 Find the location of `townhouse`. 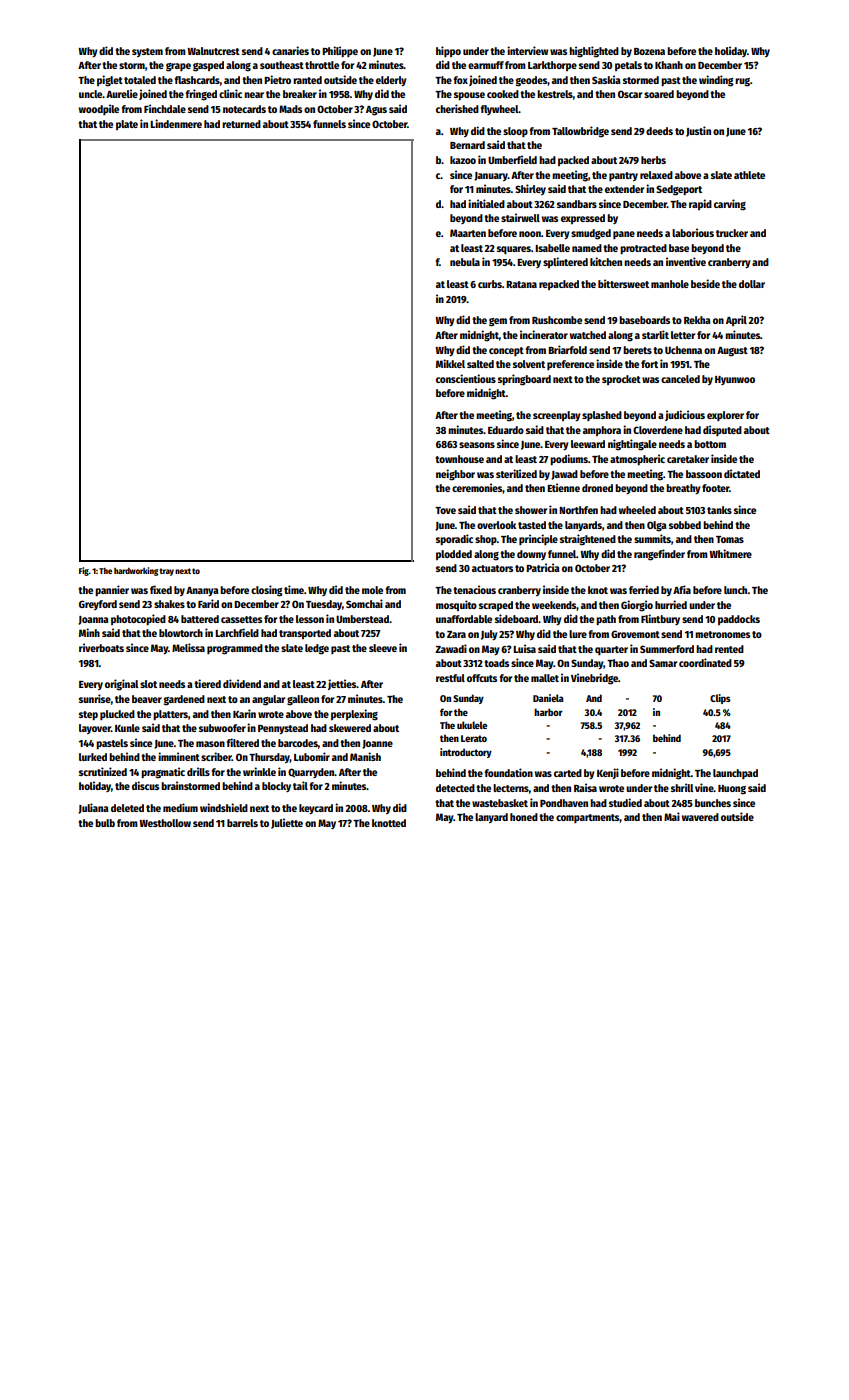

townhouse is located at coordinates (459, 459).
